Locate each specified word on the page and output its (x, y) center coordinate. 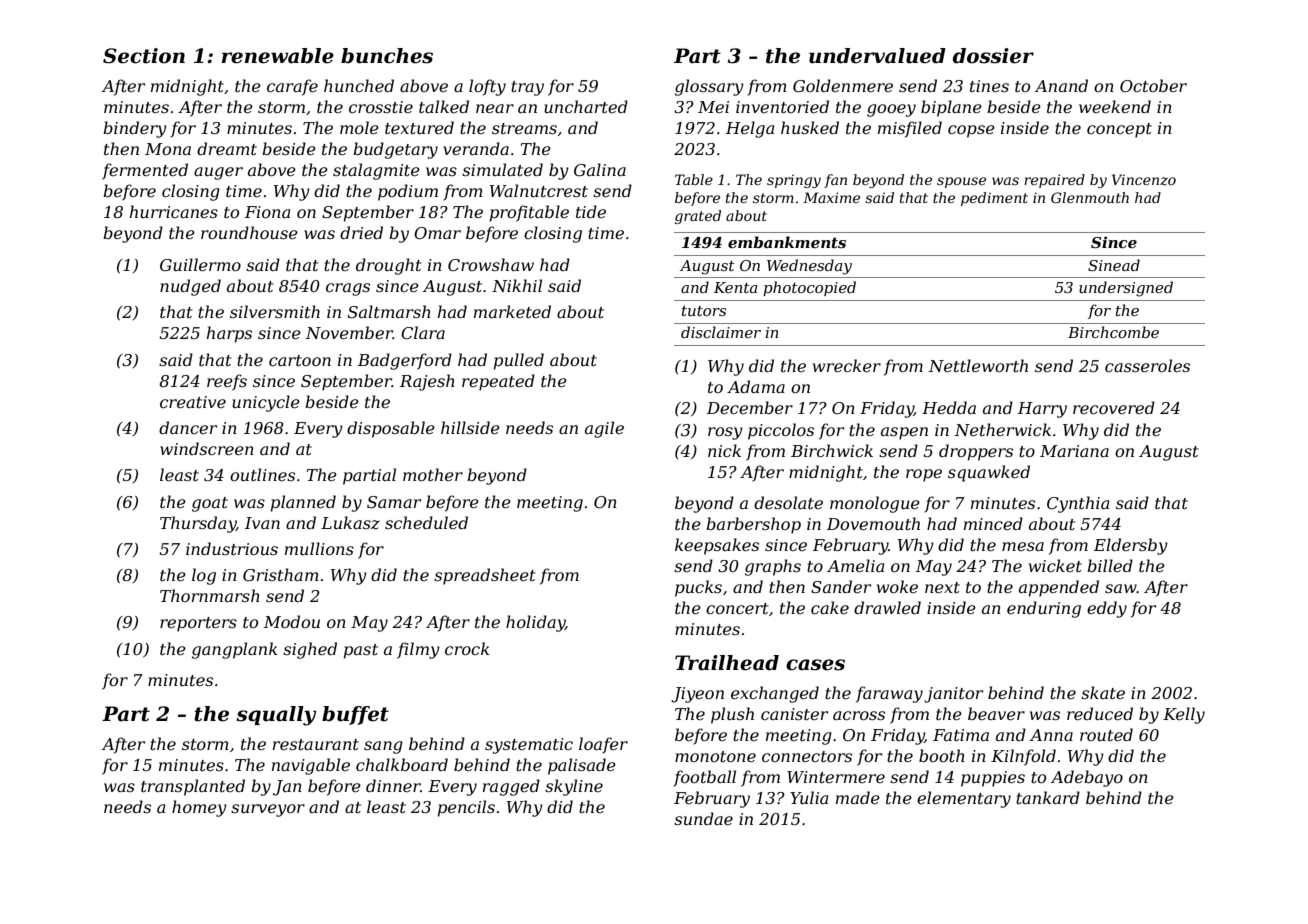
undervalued (877, 56)
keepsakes (717, 546)
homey (199, 808)
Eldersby (1131, 546)
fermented (145, 171)
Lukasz (350, 523)
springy (794, 181)
